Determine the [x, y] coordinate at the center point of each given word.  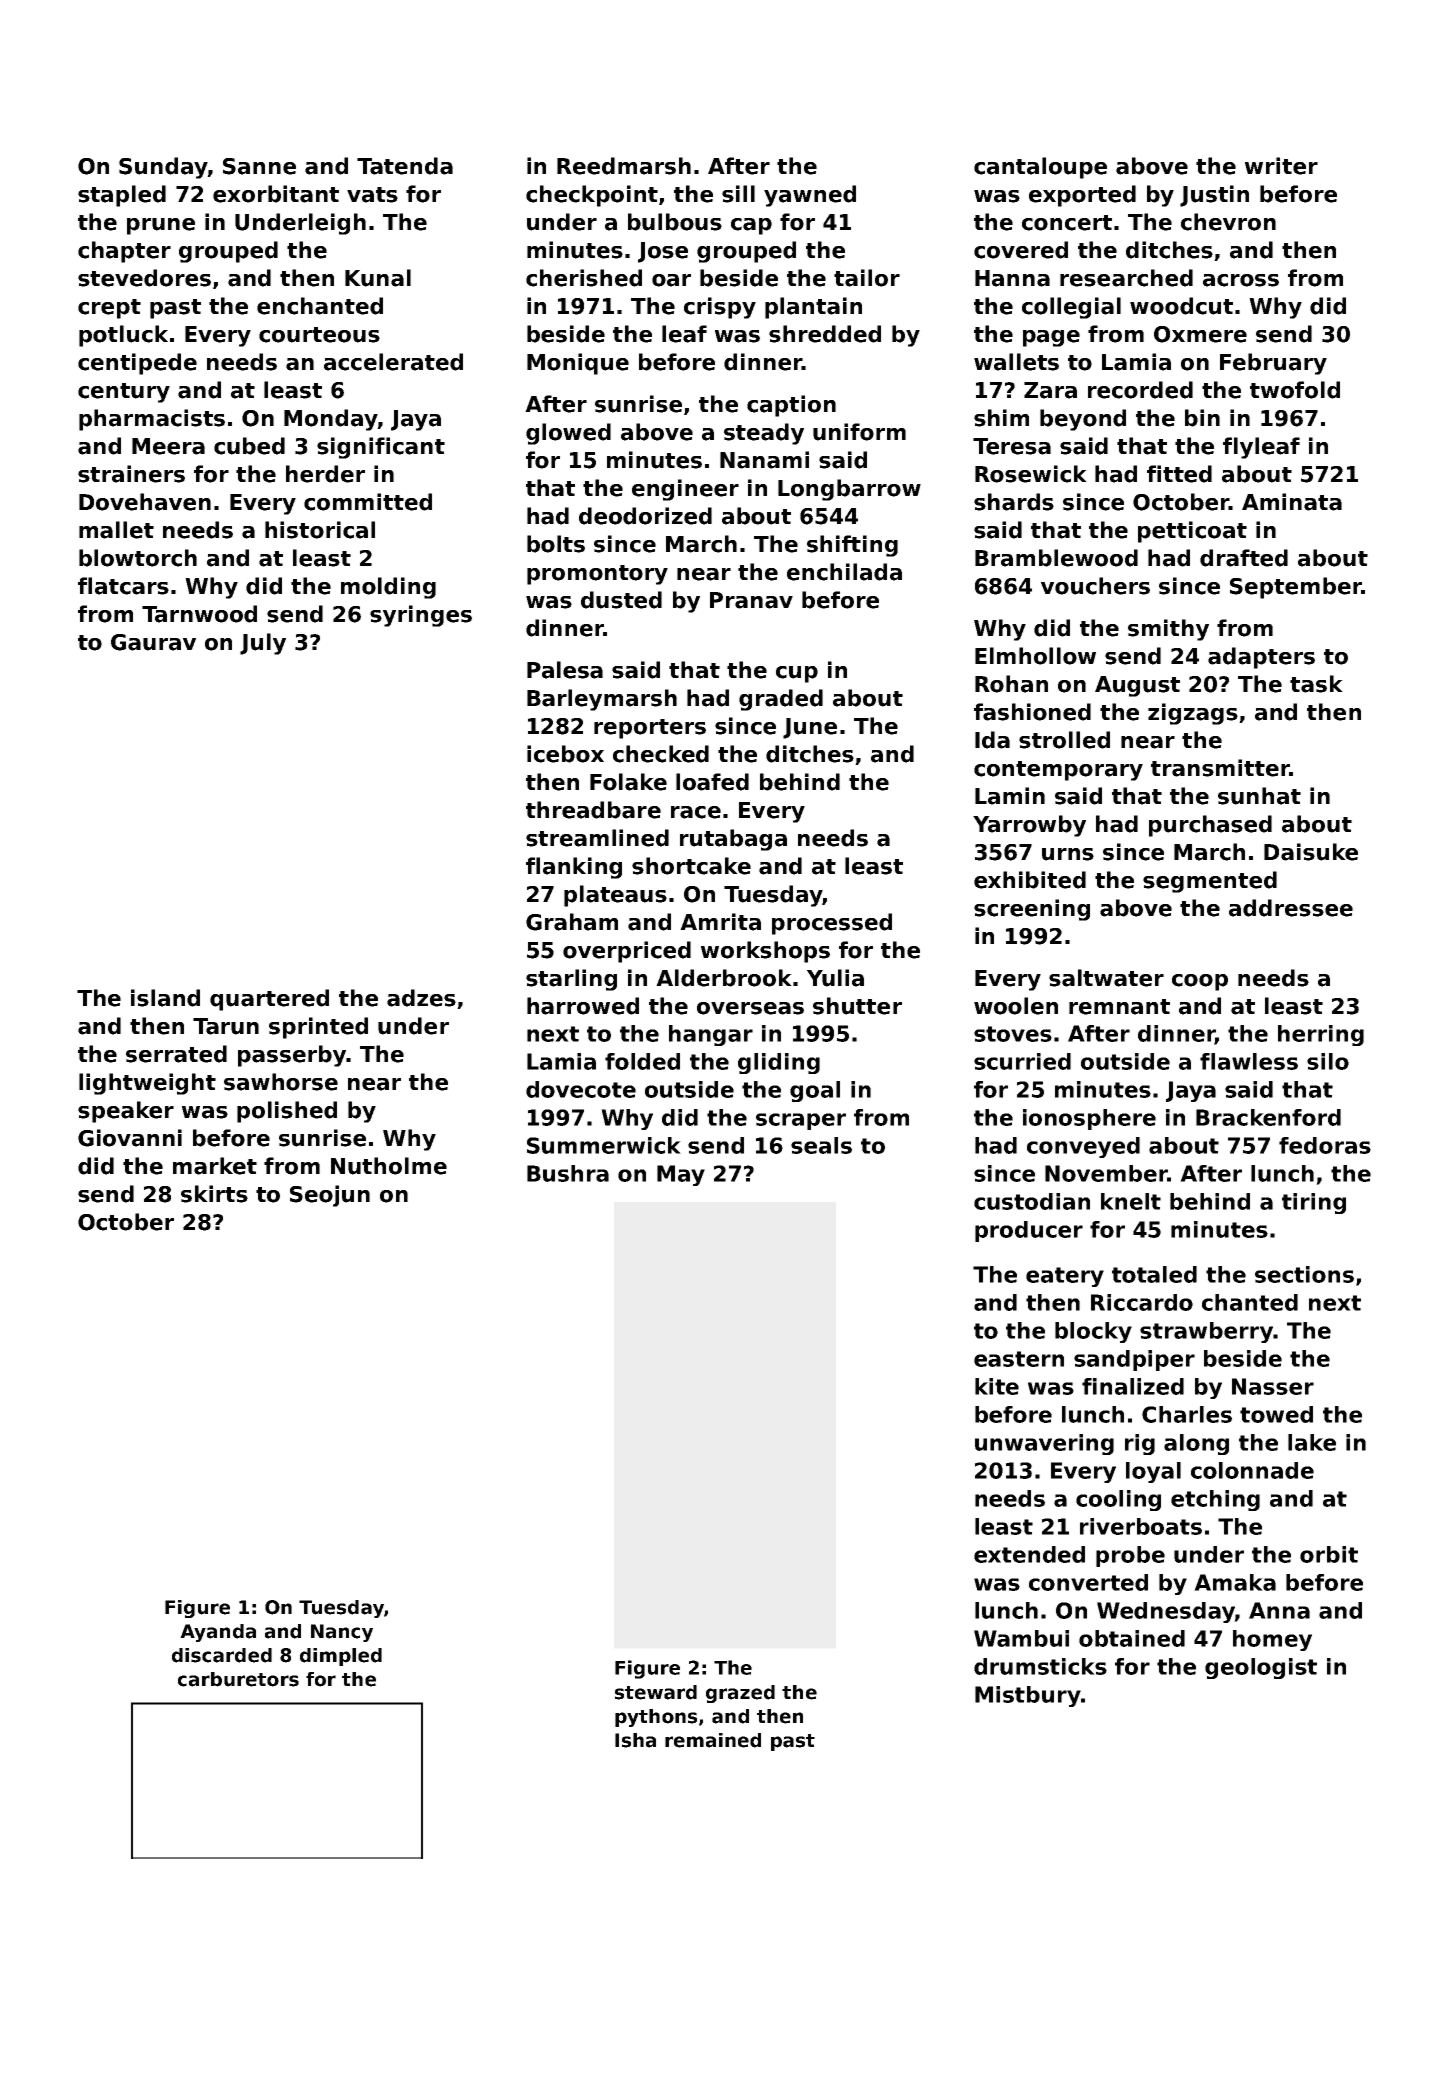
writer [1281, 166]
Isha [635, 1740]
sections [1304, 1274]
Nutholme [389, 1166]
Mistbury [1028, 1696]
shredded [825, 334]
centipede [137, 364]
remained [713, 1740]
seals [821, 1145]
